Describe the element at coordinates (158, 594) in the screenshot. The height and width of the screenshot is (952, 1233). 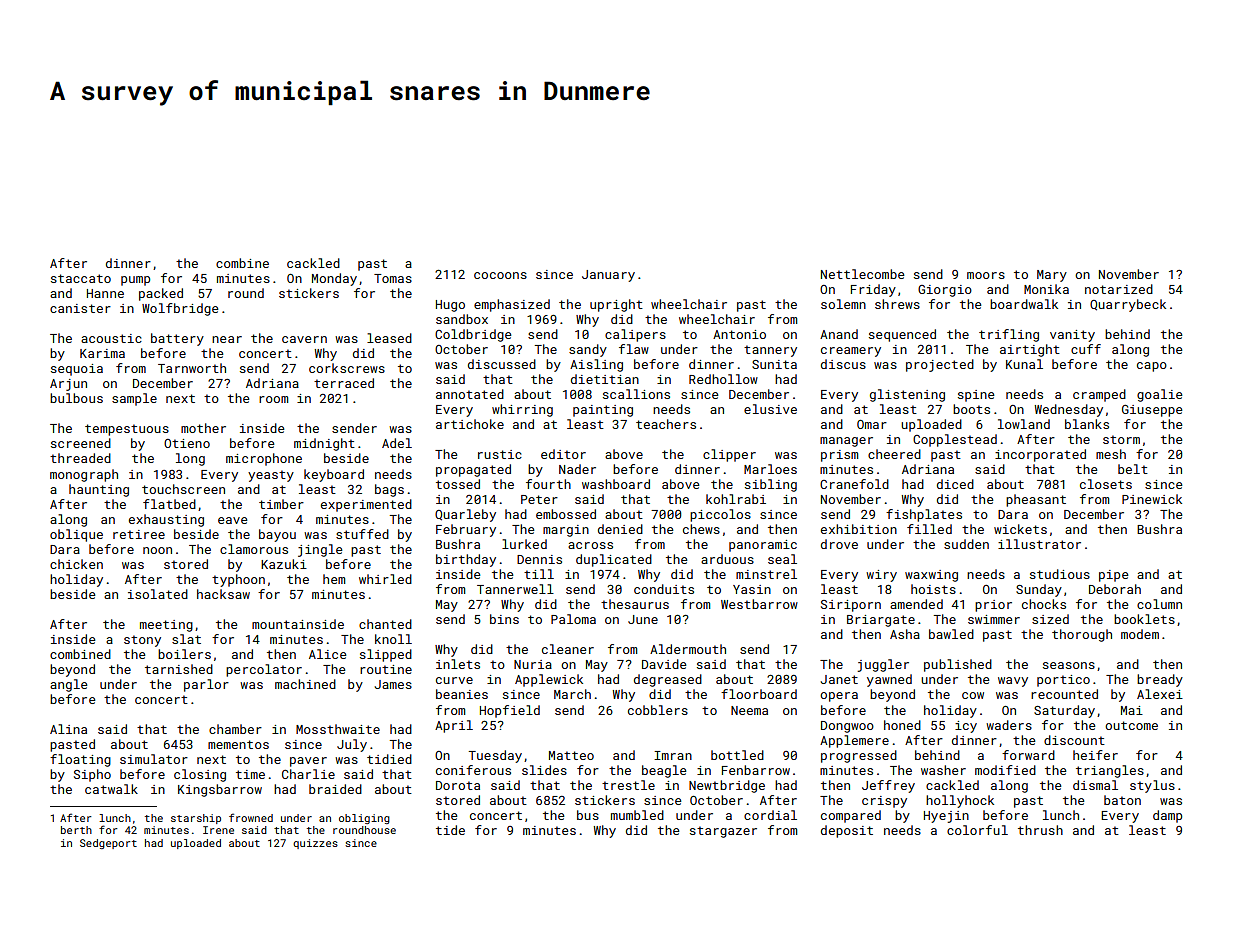
I see `isolated` at that location.
